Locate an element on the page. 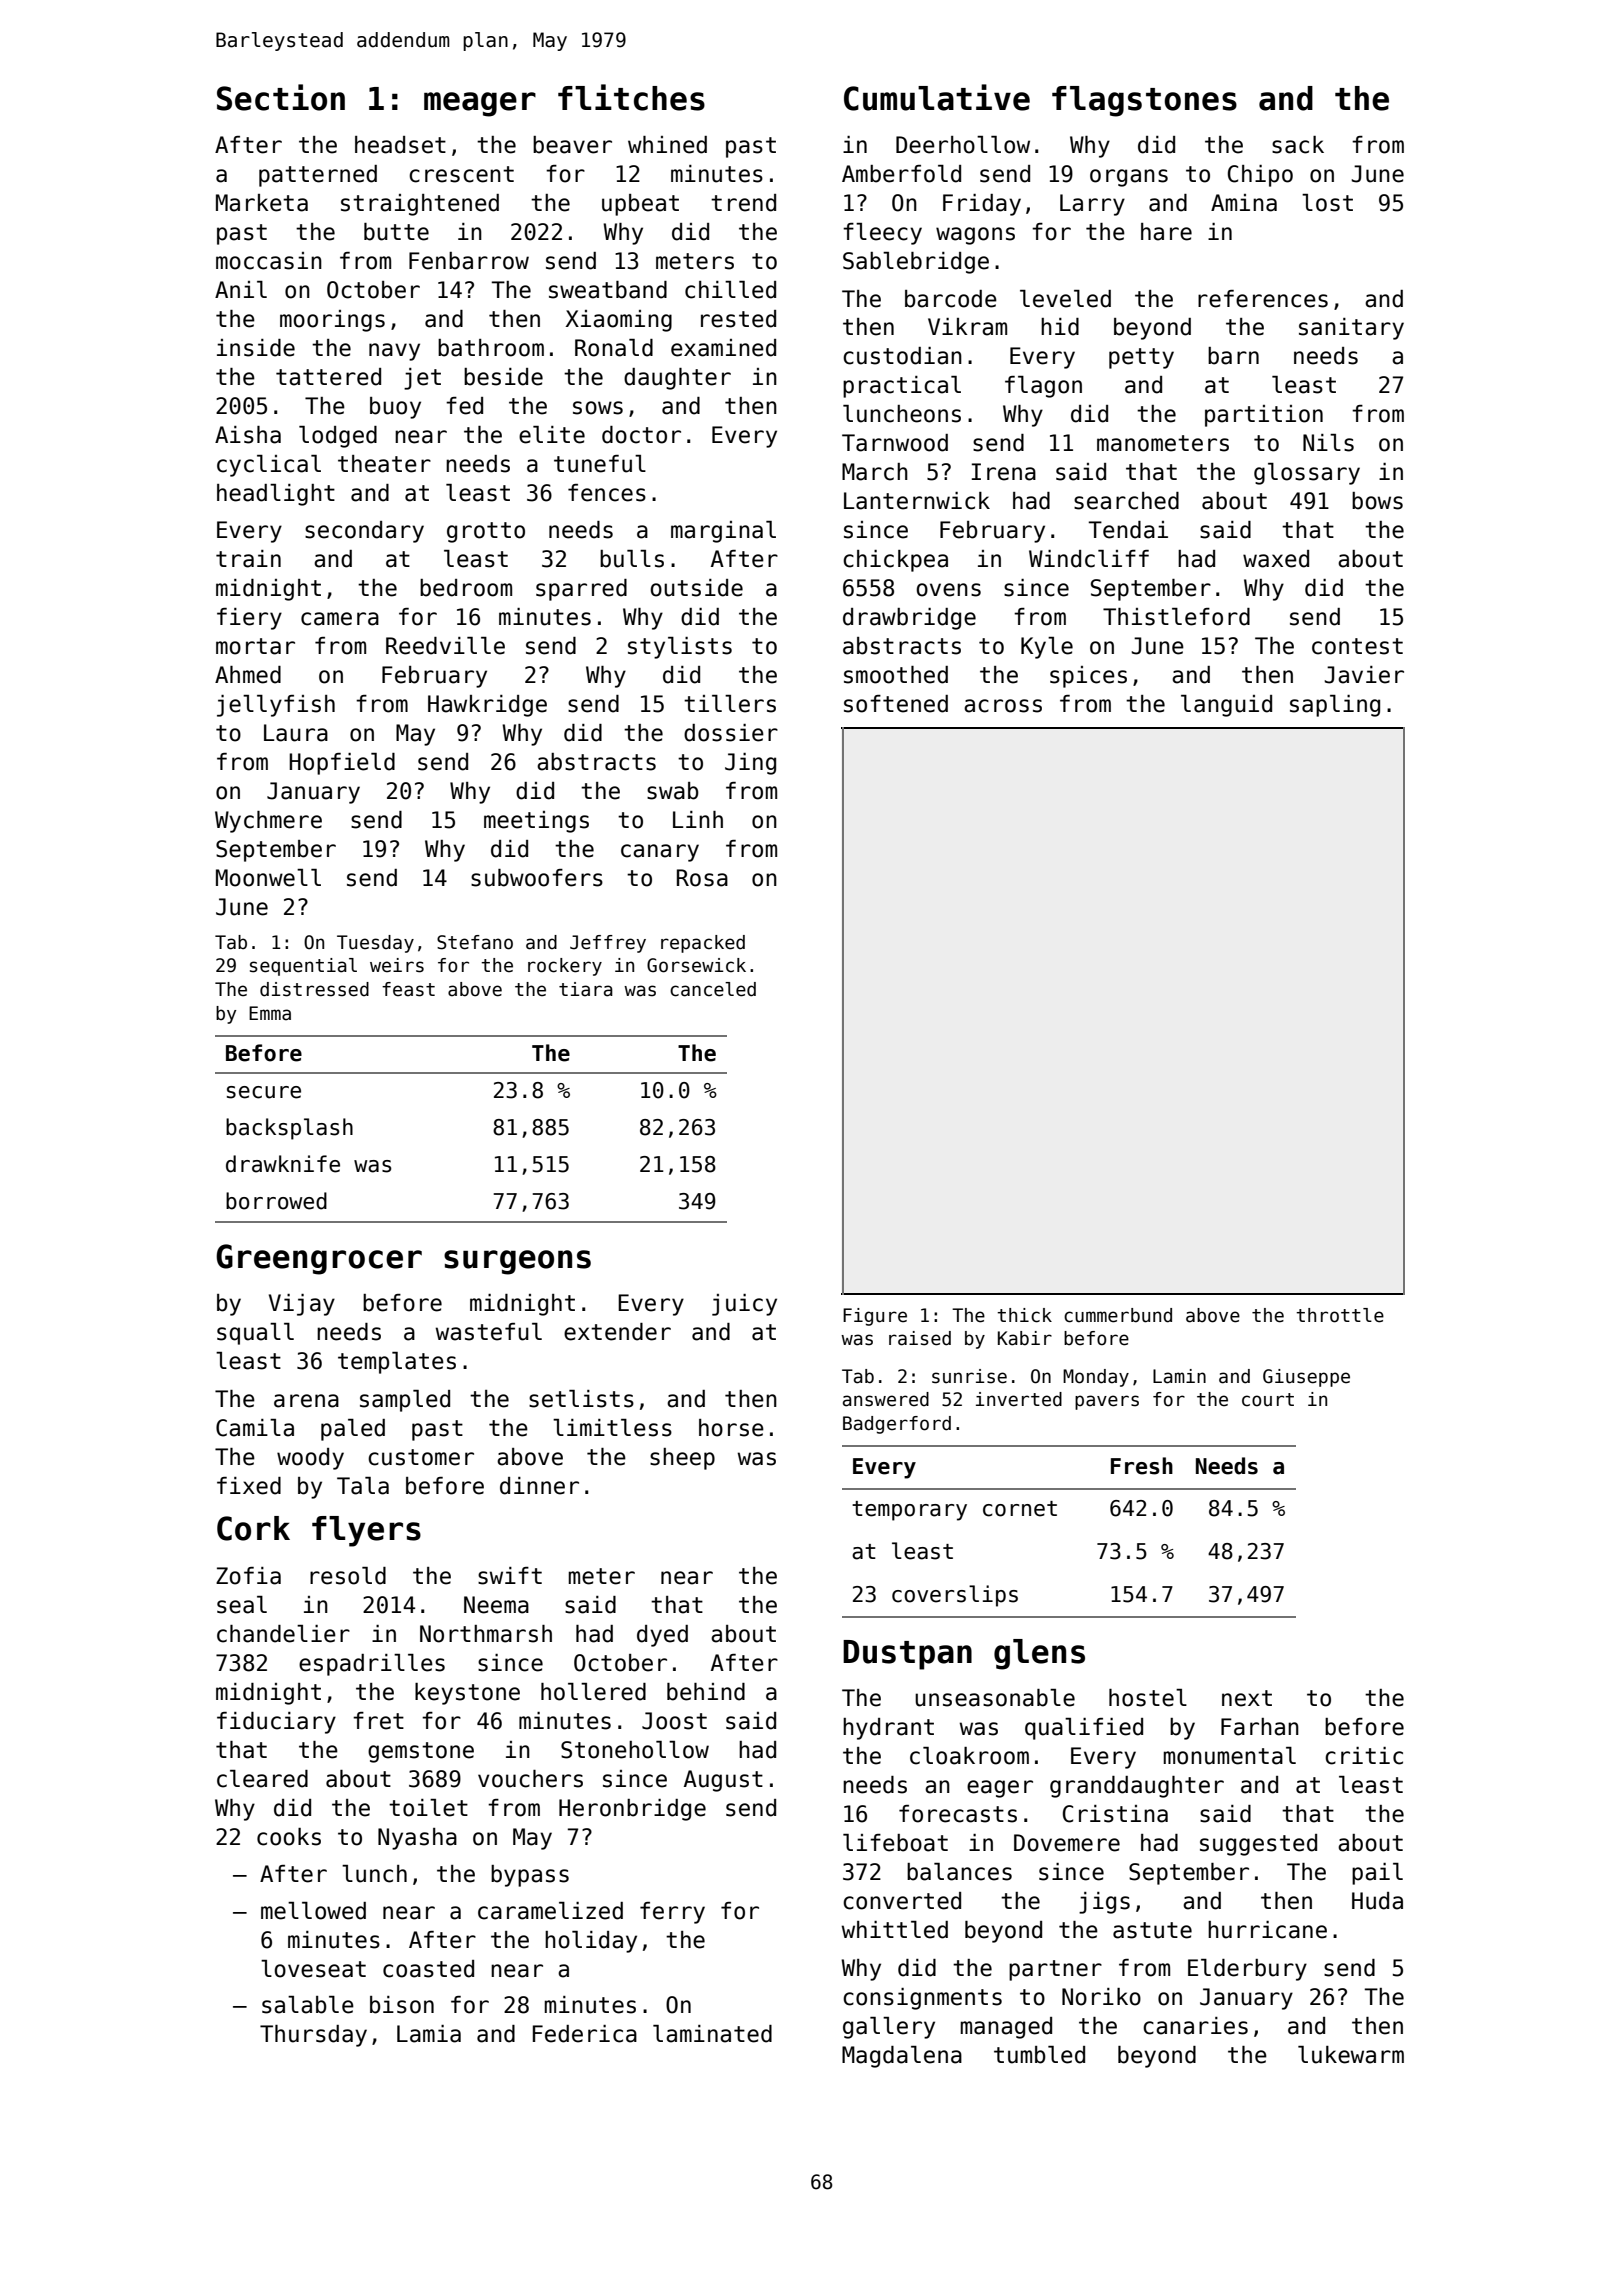 Image resolution: width=1620 pixels, height=2292 pixels. Tendai is located at coordinates (1128, 530).
